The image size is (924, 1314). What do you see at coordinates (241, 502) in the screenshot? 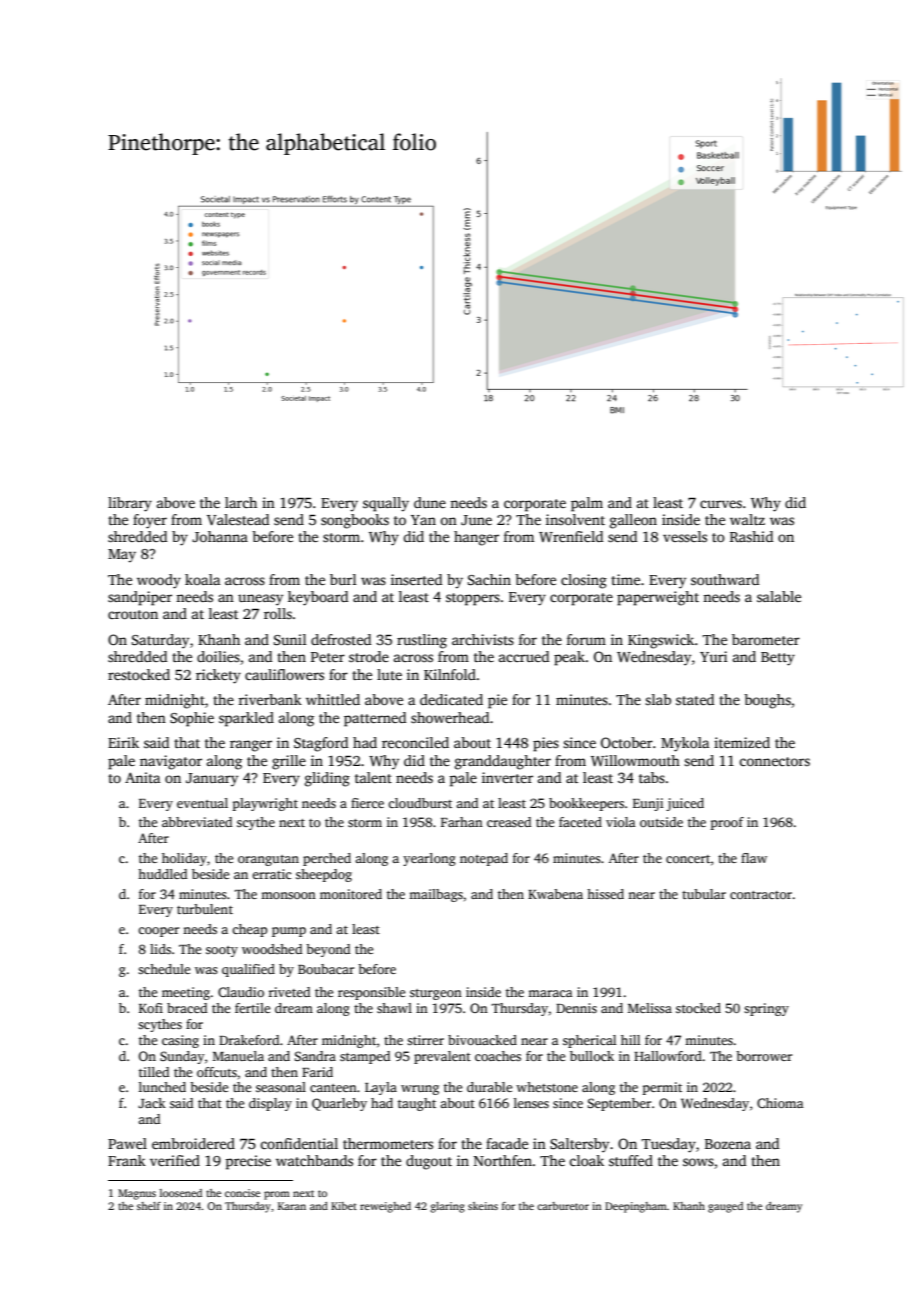
I see `larch` at bounding box center [241, 502].
